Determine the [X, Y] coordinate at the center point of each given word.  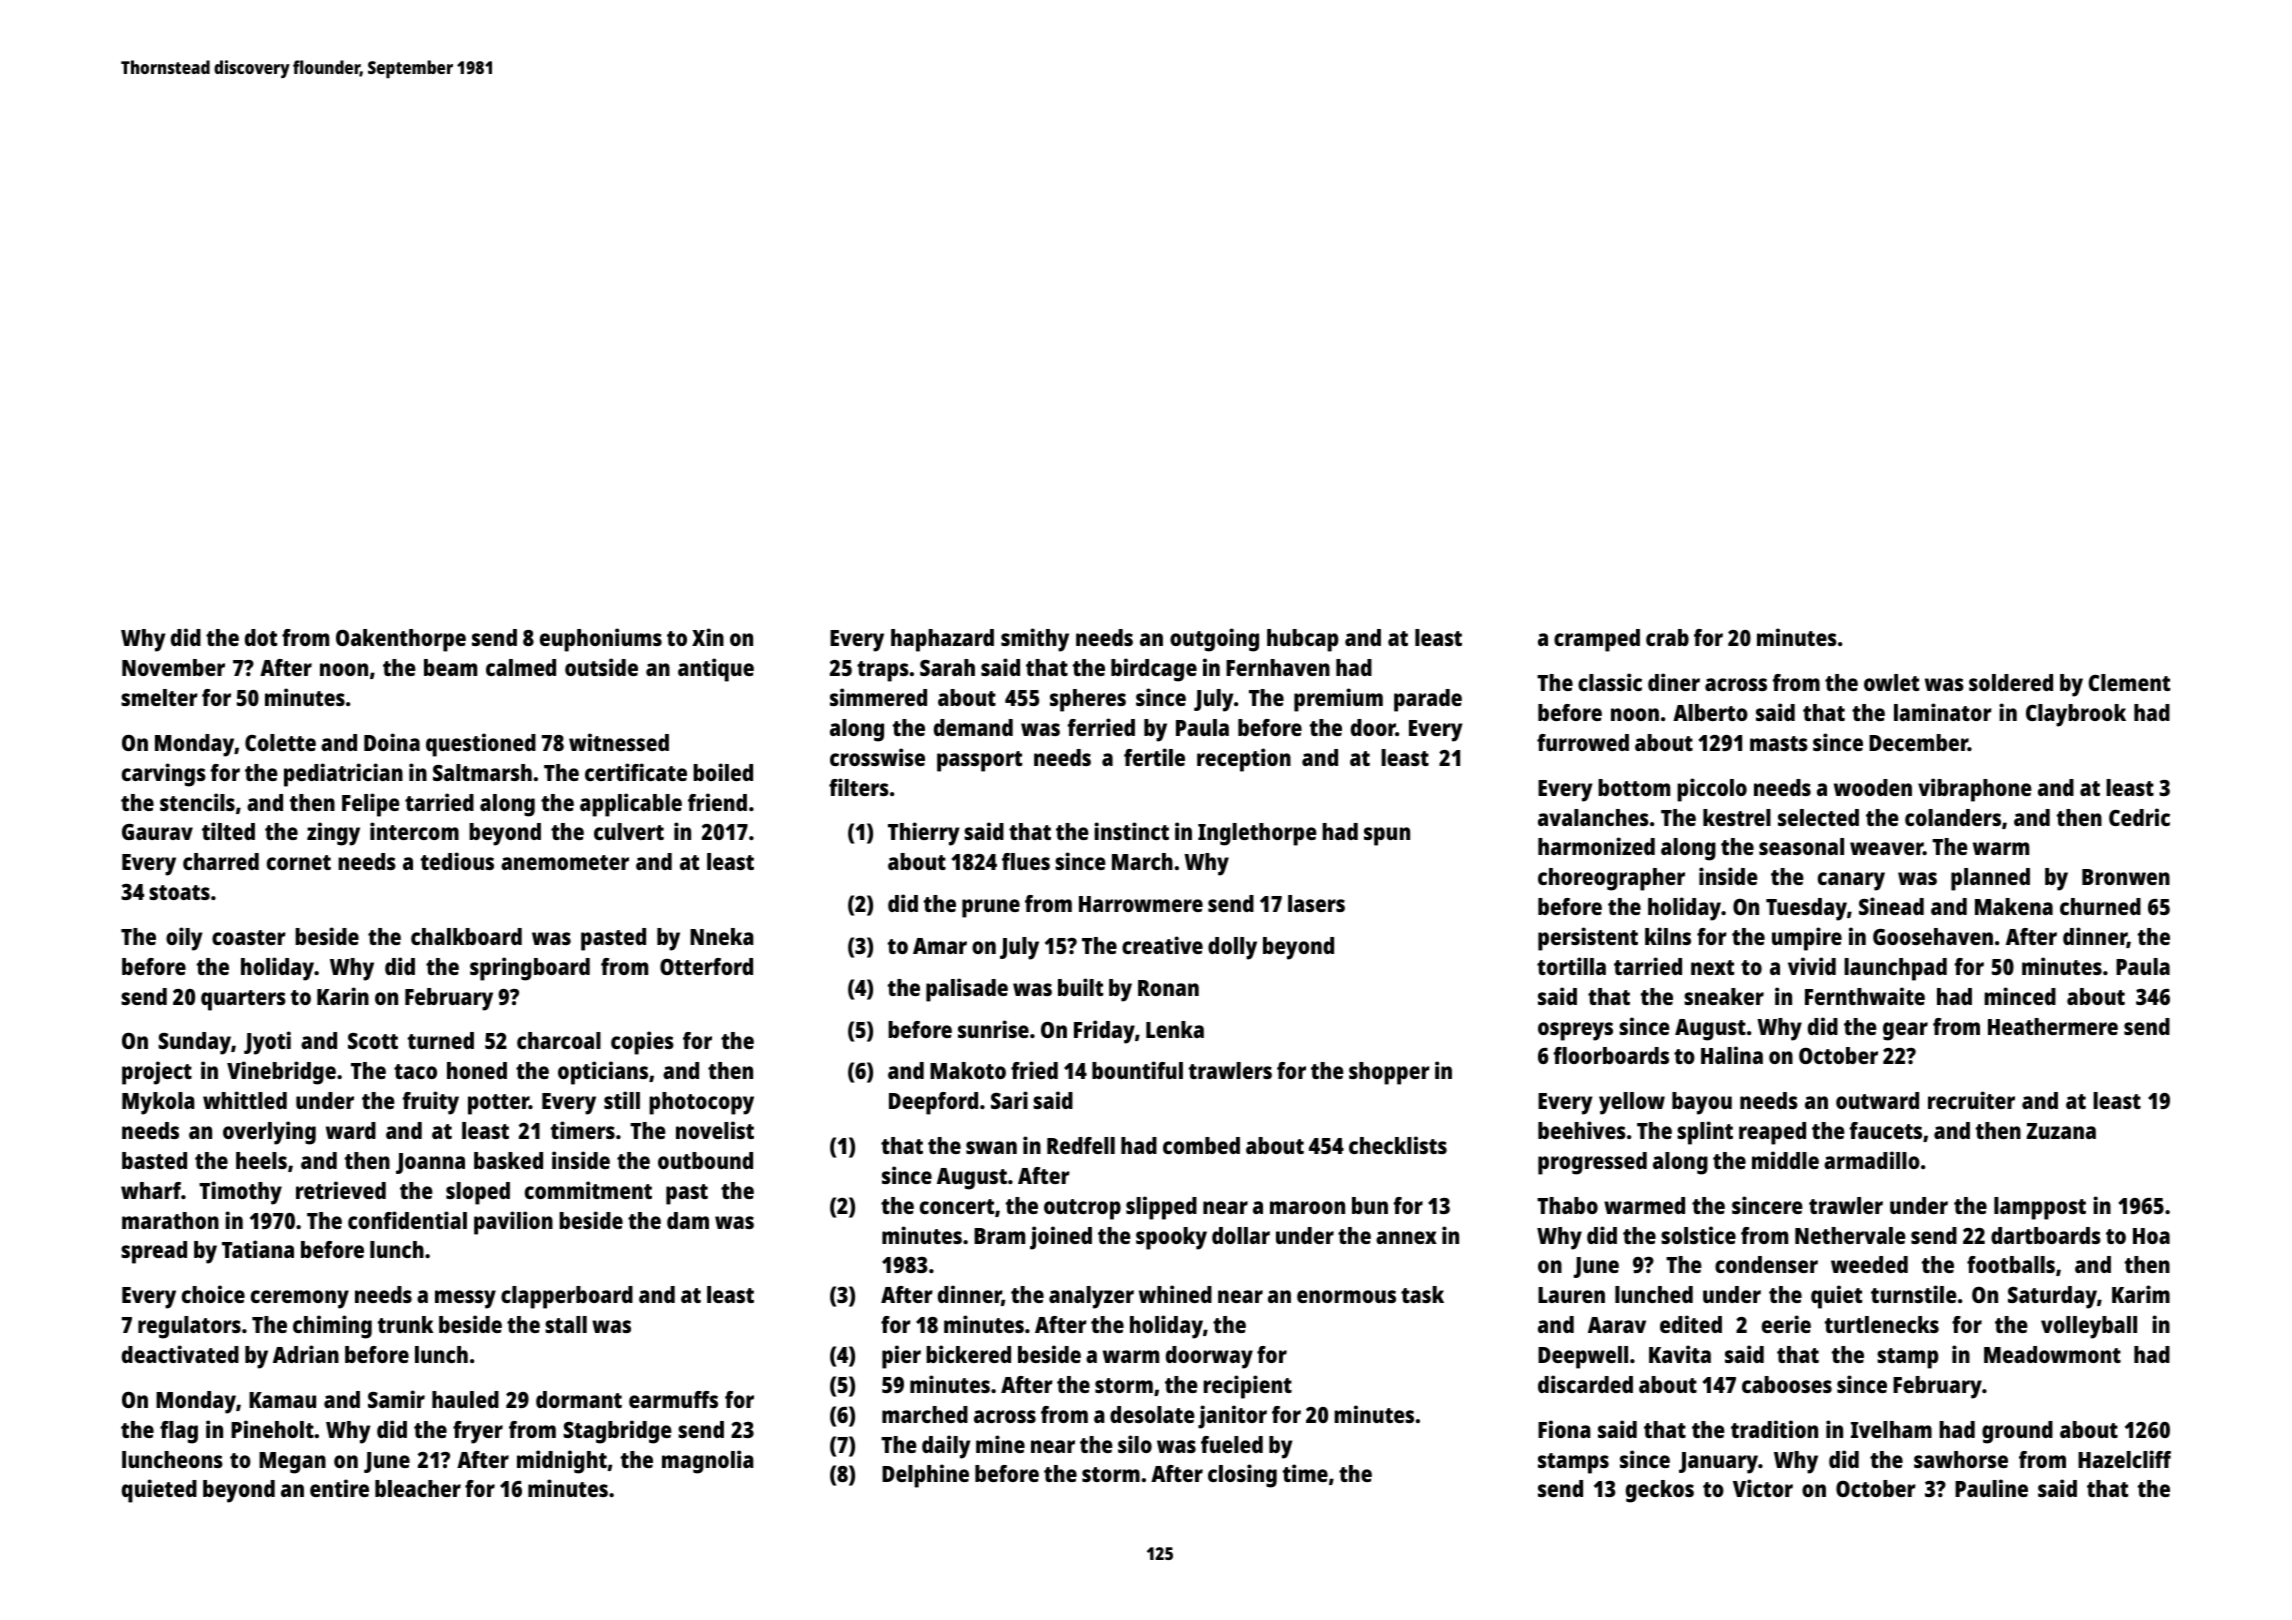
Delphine [925, 1476]
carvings [164, 775]
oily [184, 939]
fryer [478, 1432]
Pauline [1991, 1488]
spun [1387, 836]
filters [859, 787]
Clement [2129, 682]
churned [2100, 906]
